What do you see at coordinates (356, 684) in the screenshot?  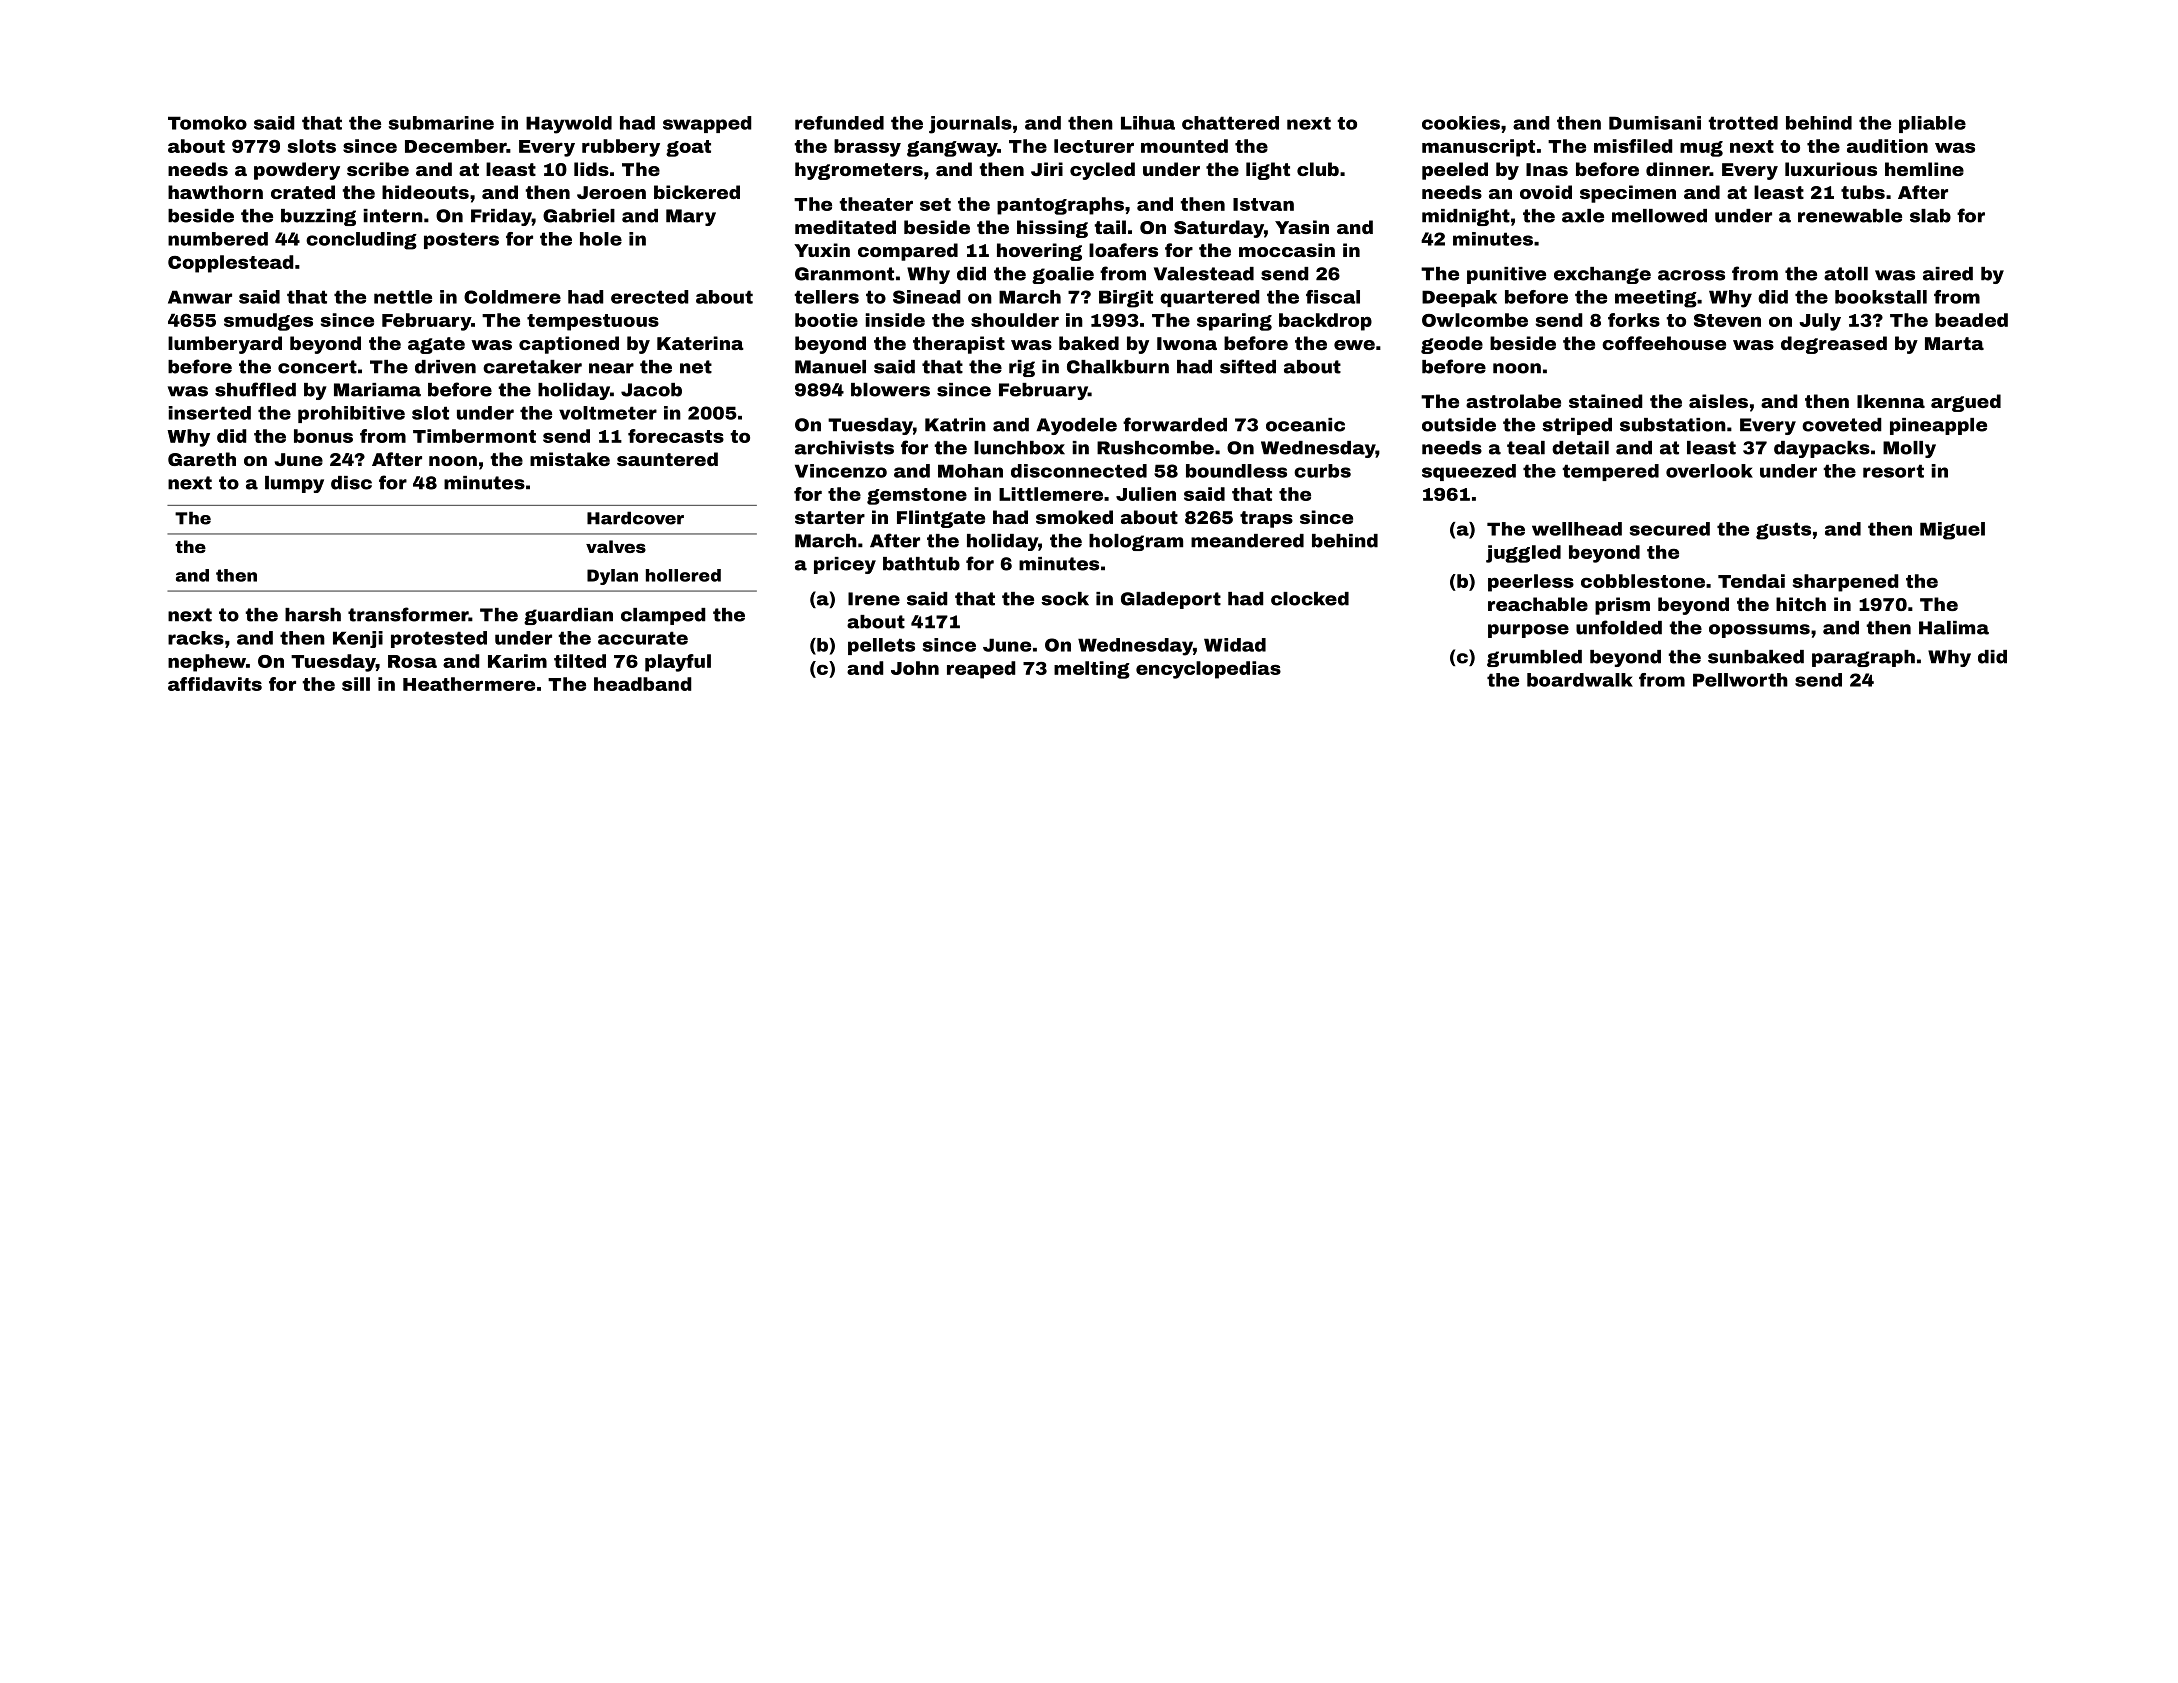 I see `sill` at bounding box center [356, 684].
